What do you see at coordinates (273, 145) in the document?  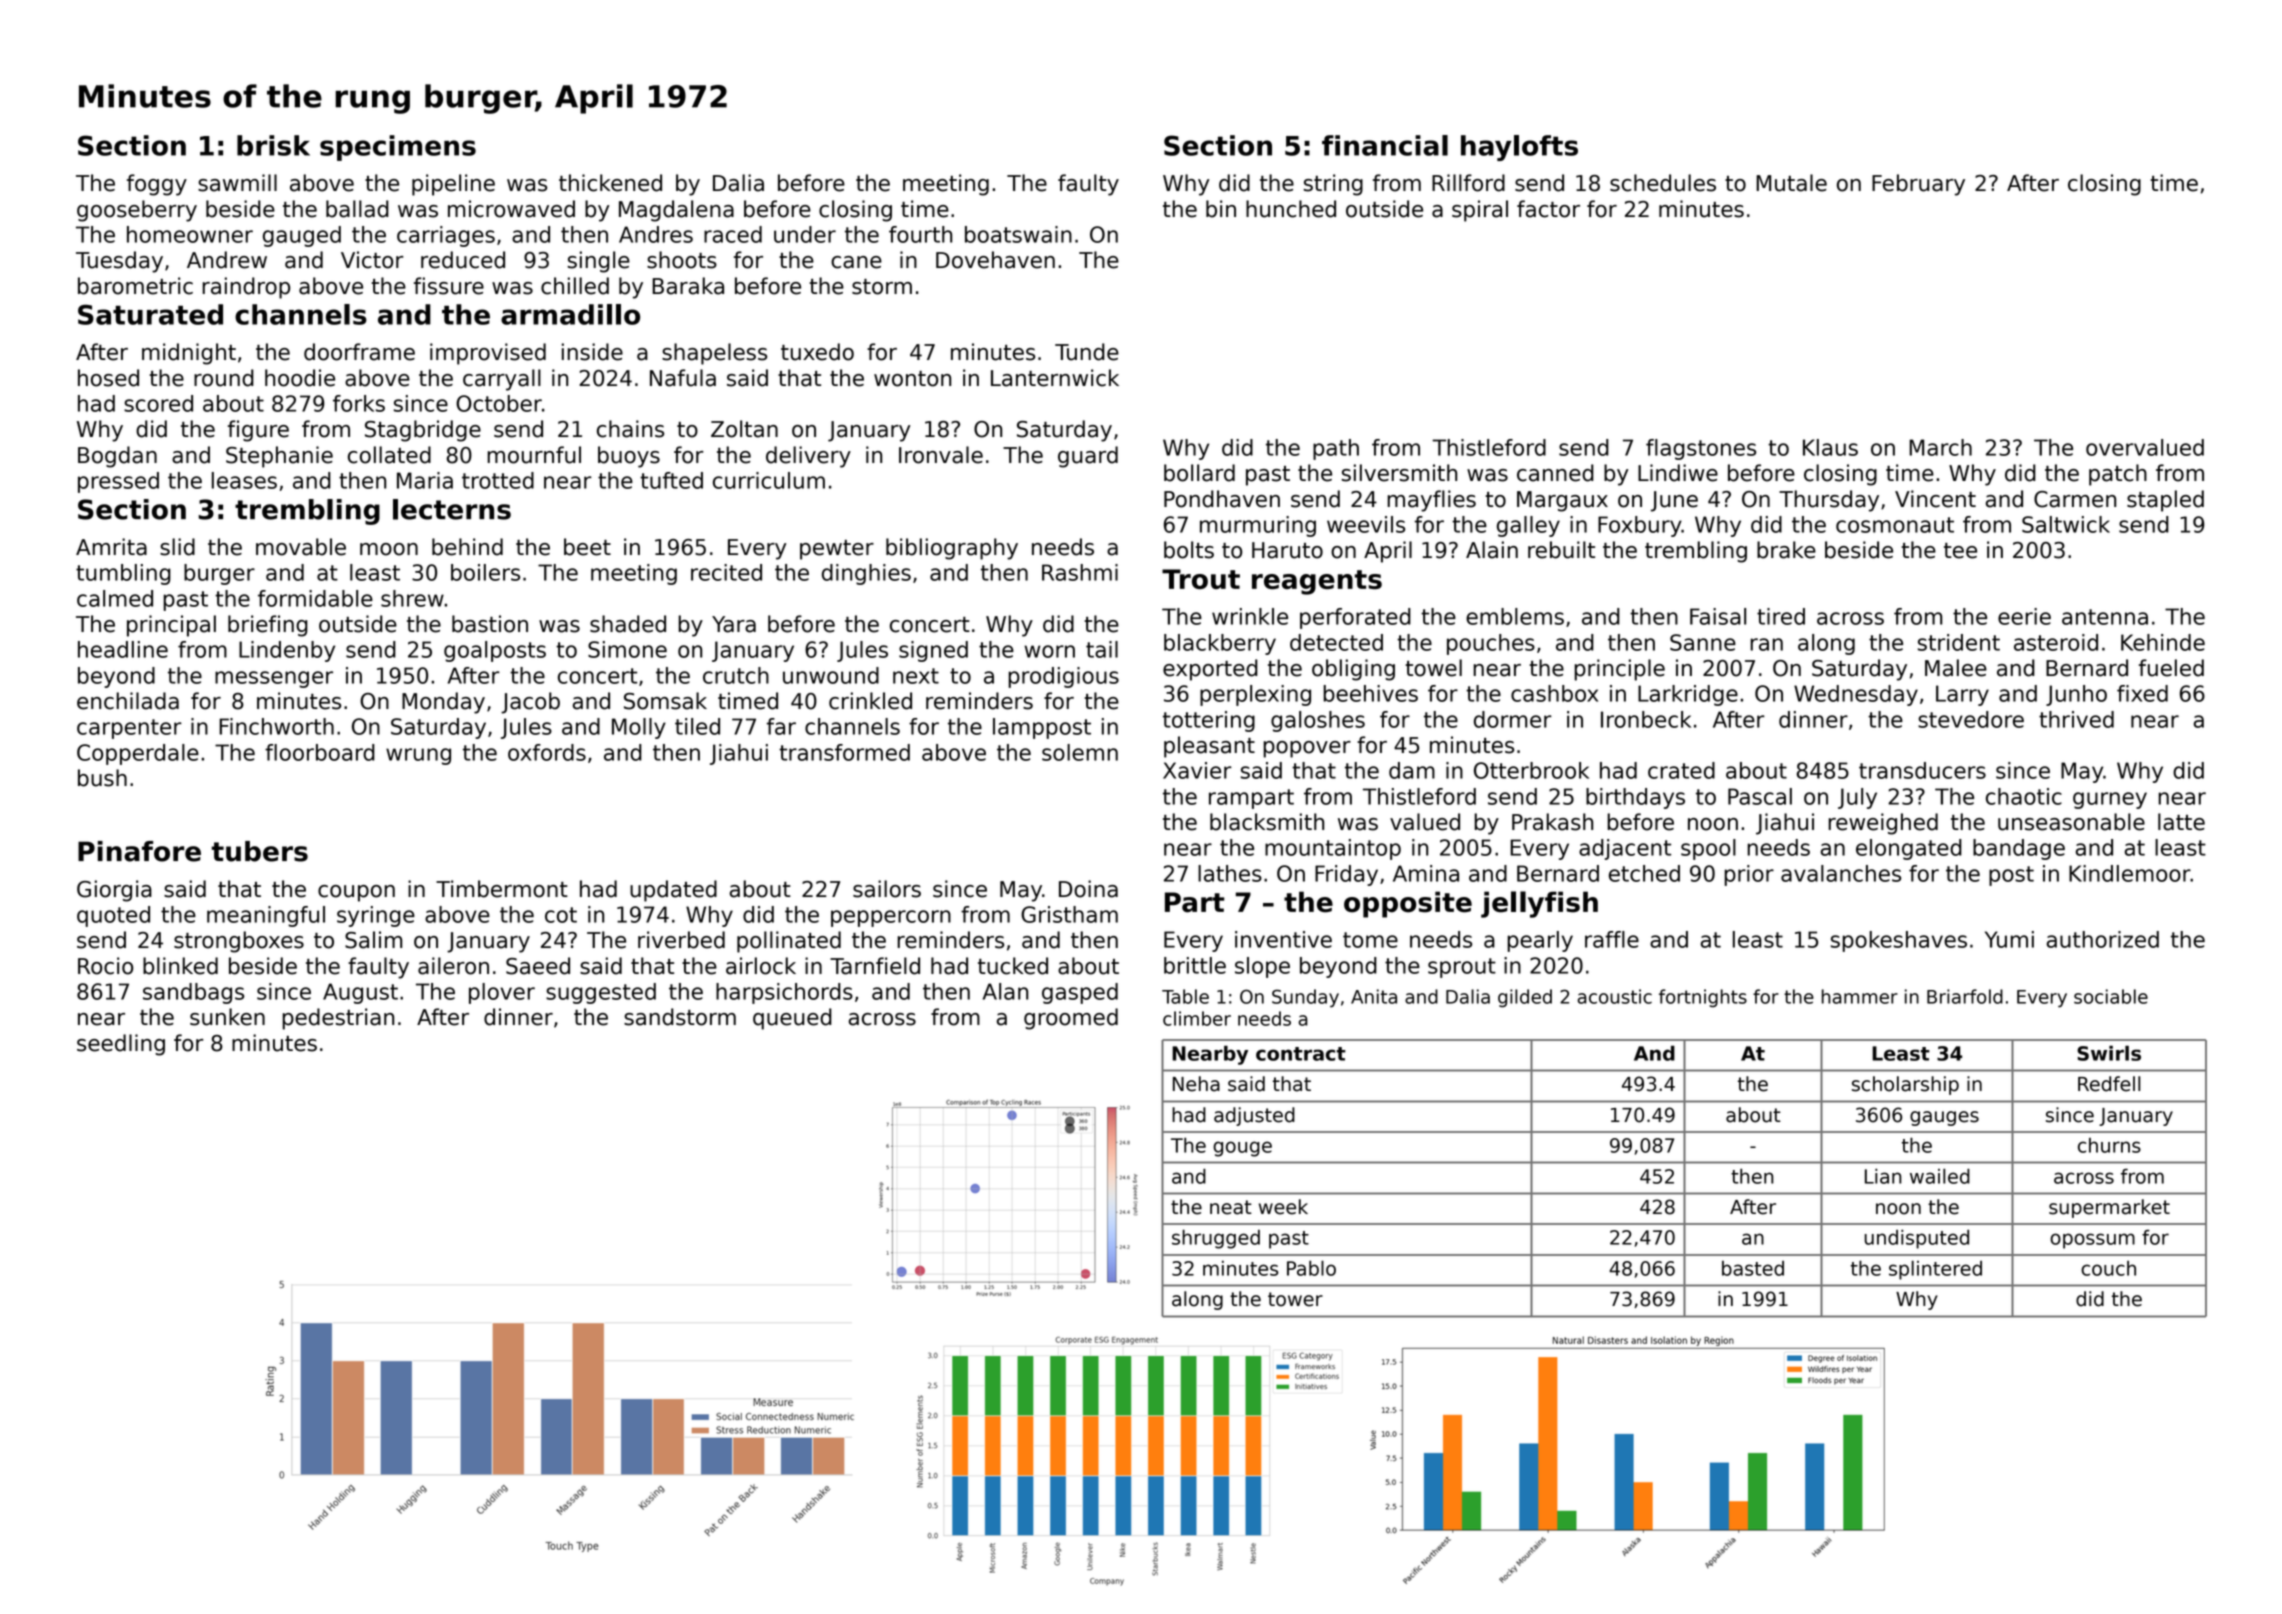 I see `brisk` at bounding box center [273, 145].
